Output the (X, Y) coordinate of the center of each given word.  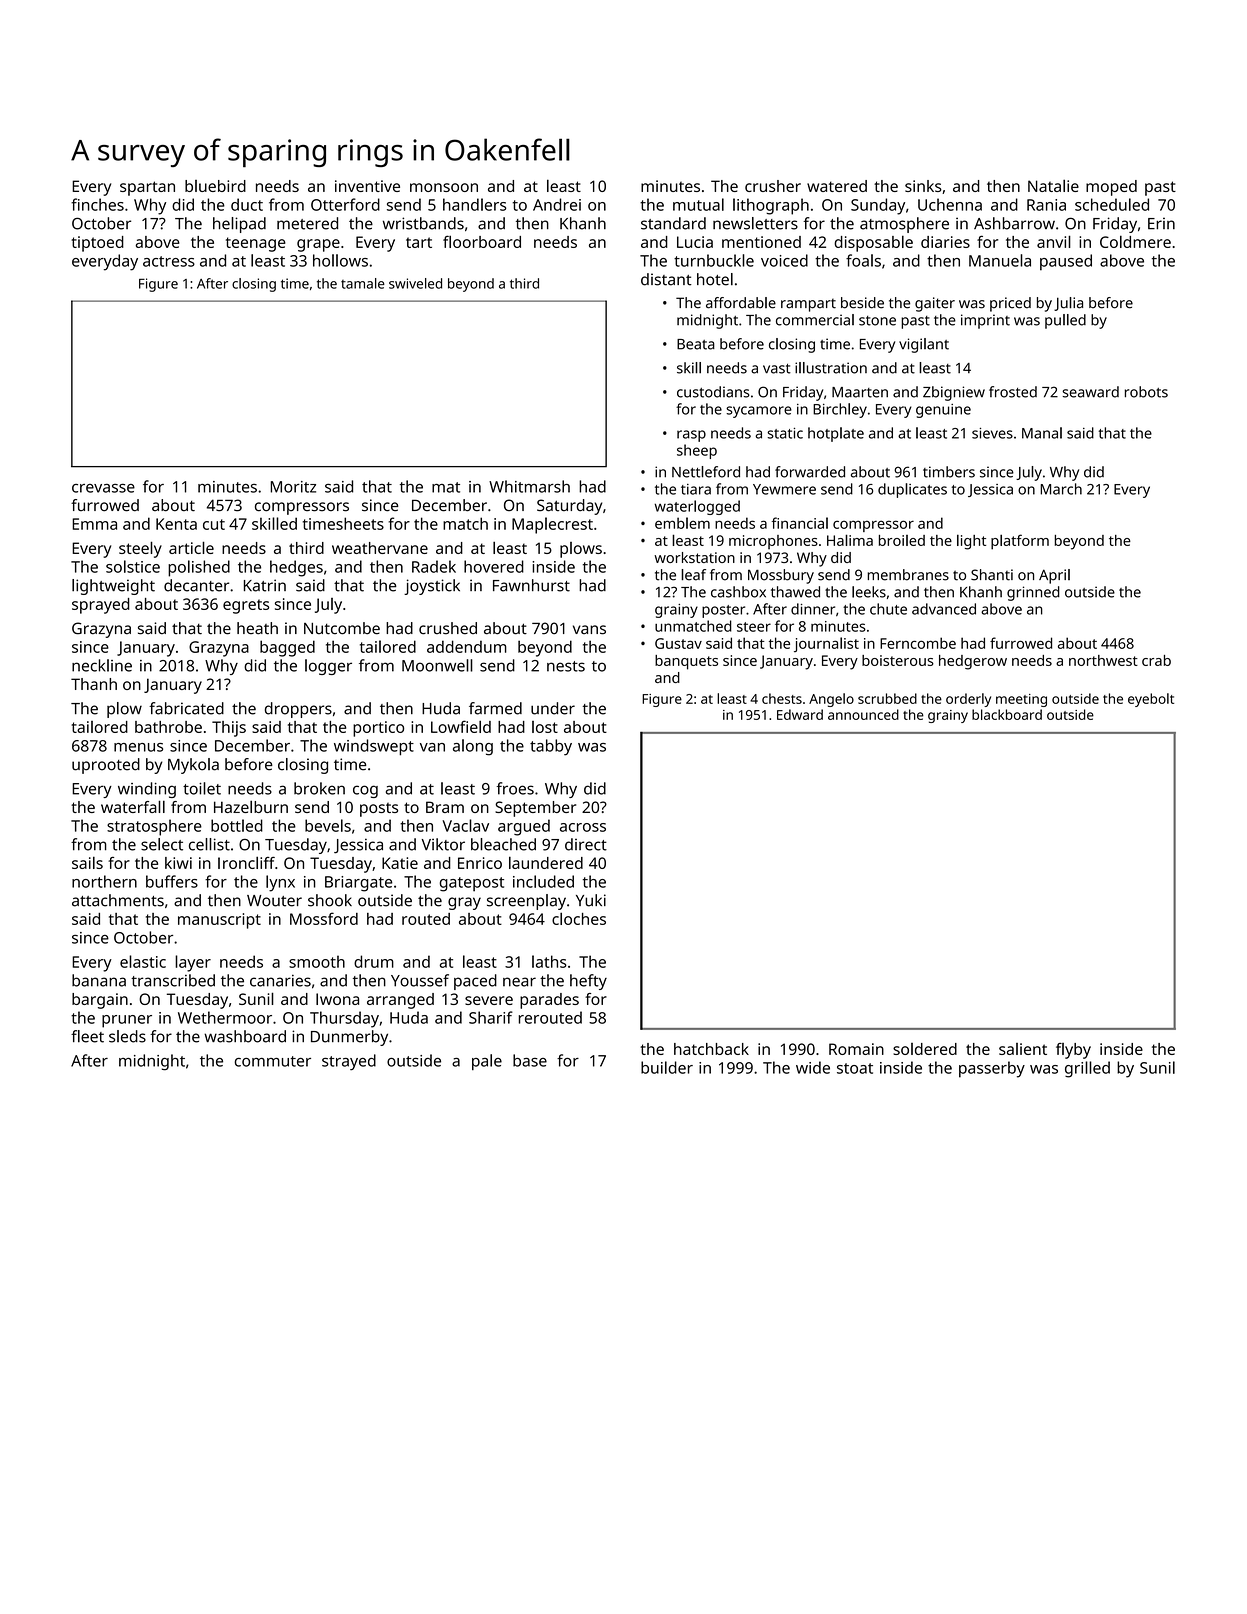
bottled (237, 825)
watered (837, 186)
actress (169, 261)
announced (863, 714)
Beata (696, 344)
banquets (686, 662)
